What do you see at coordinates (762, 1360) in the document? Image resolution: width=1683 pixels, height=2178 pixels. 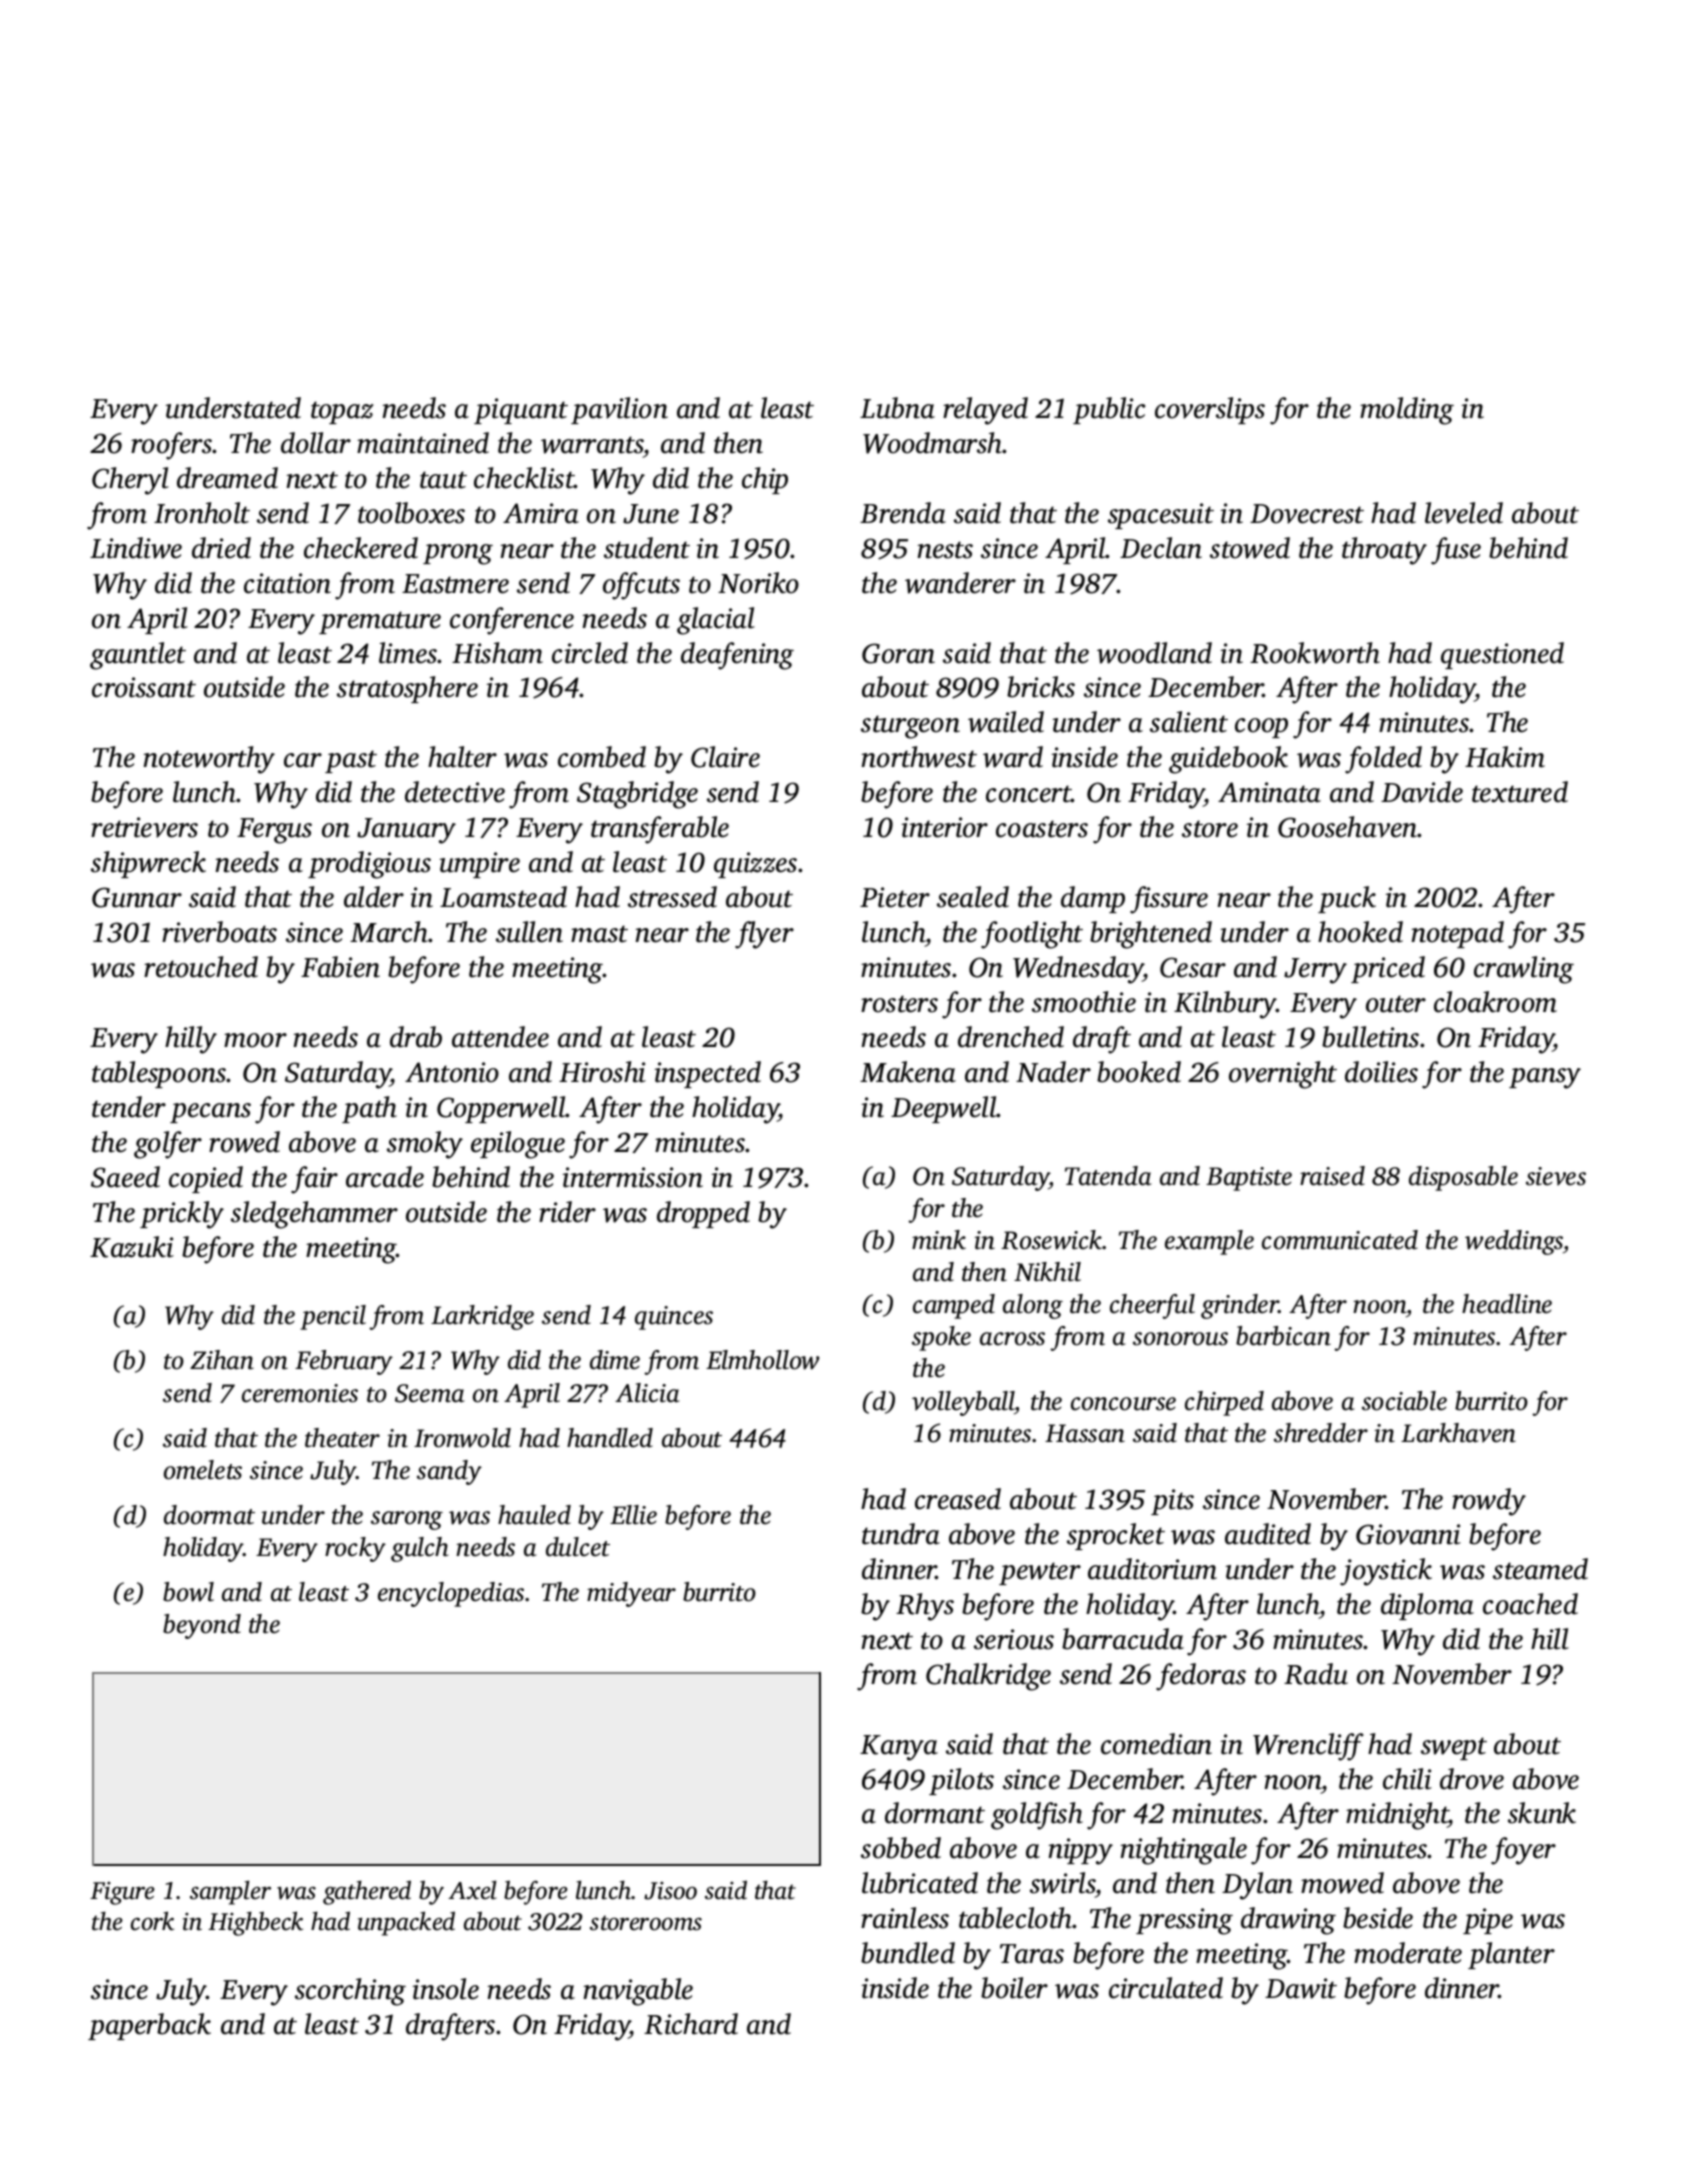 I see `Elmhollow` at bounding box center [762, 1360].
